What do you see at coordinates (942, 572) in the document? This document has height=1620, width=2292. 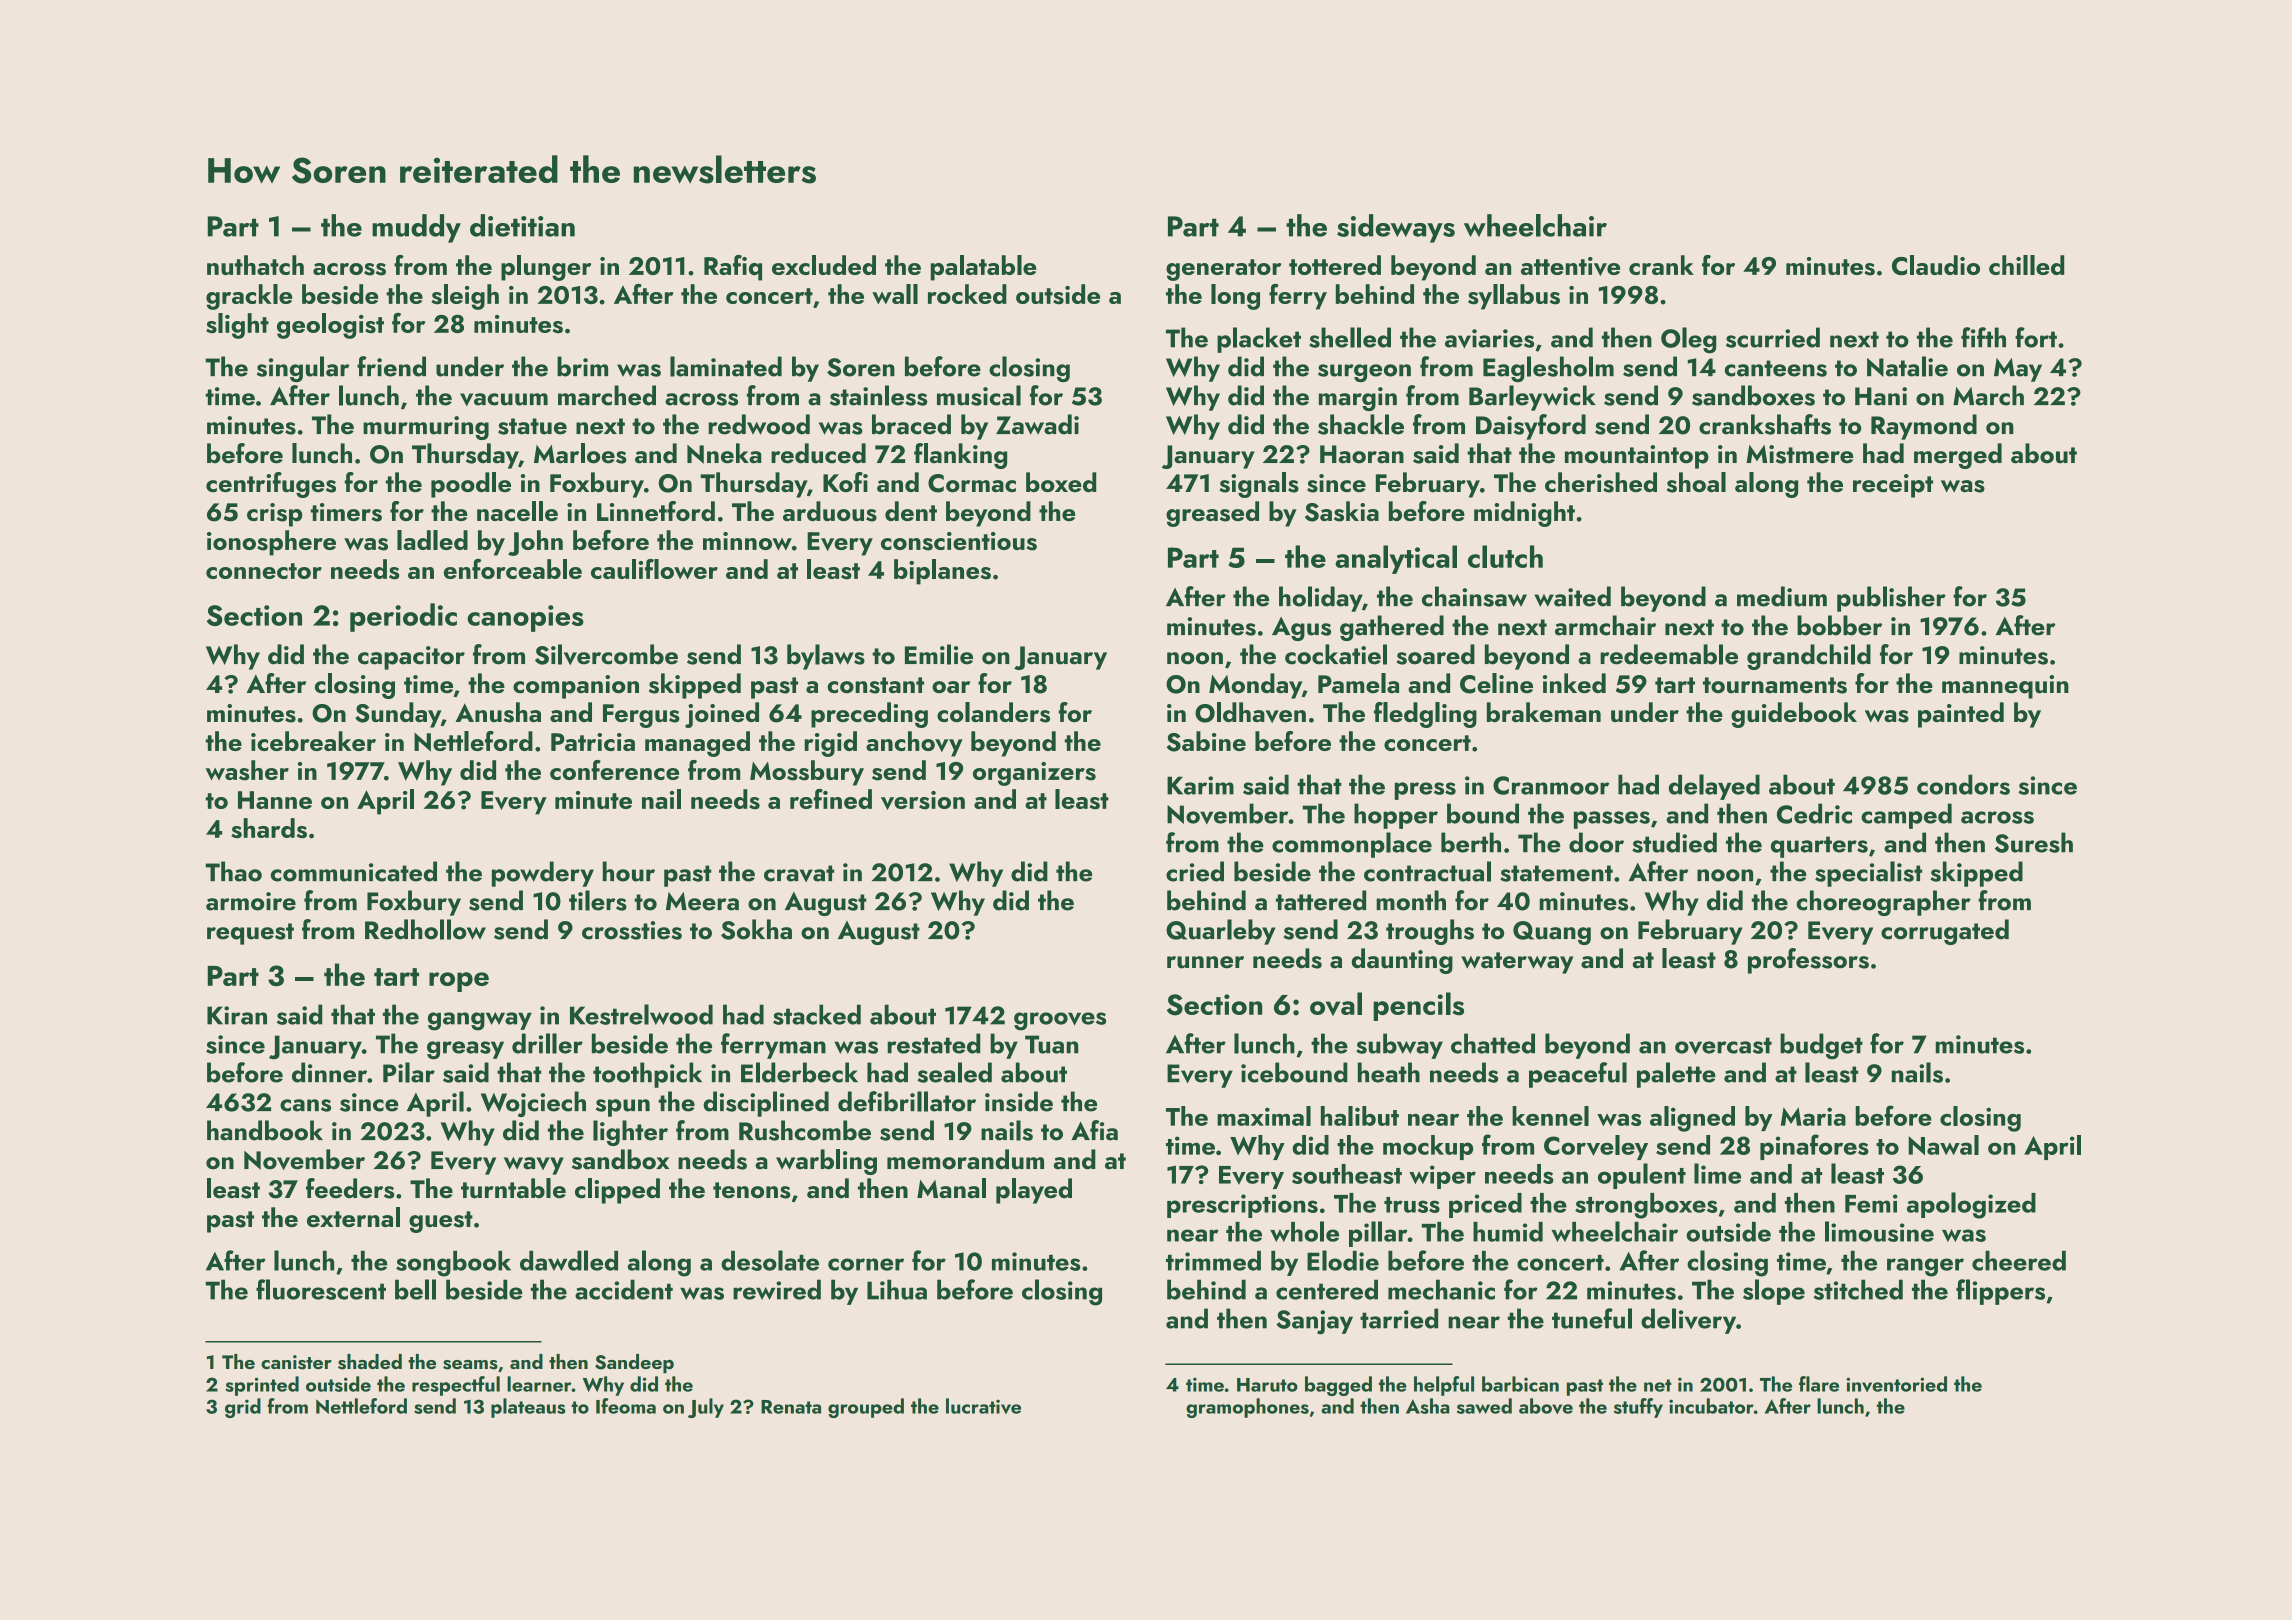 I see `biplanes` at bounding box center [942, 572].
